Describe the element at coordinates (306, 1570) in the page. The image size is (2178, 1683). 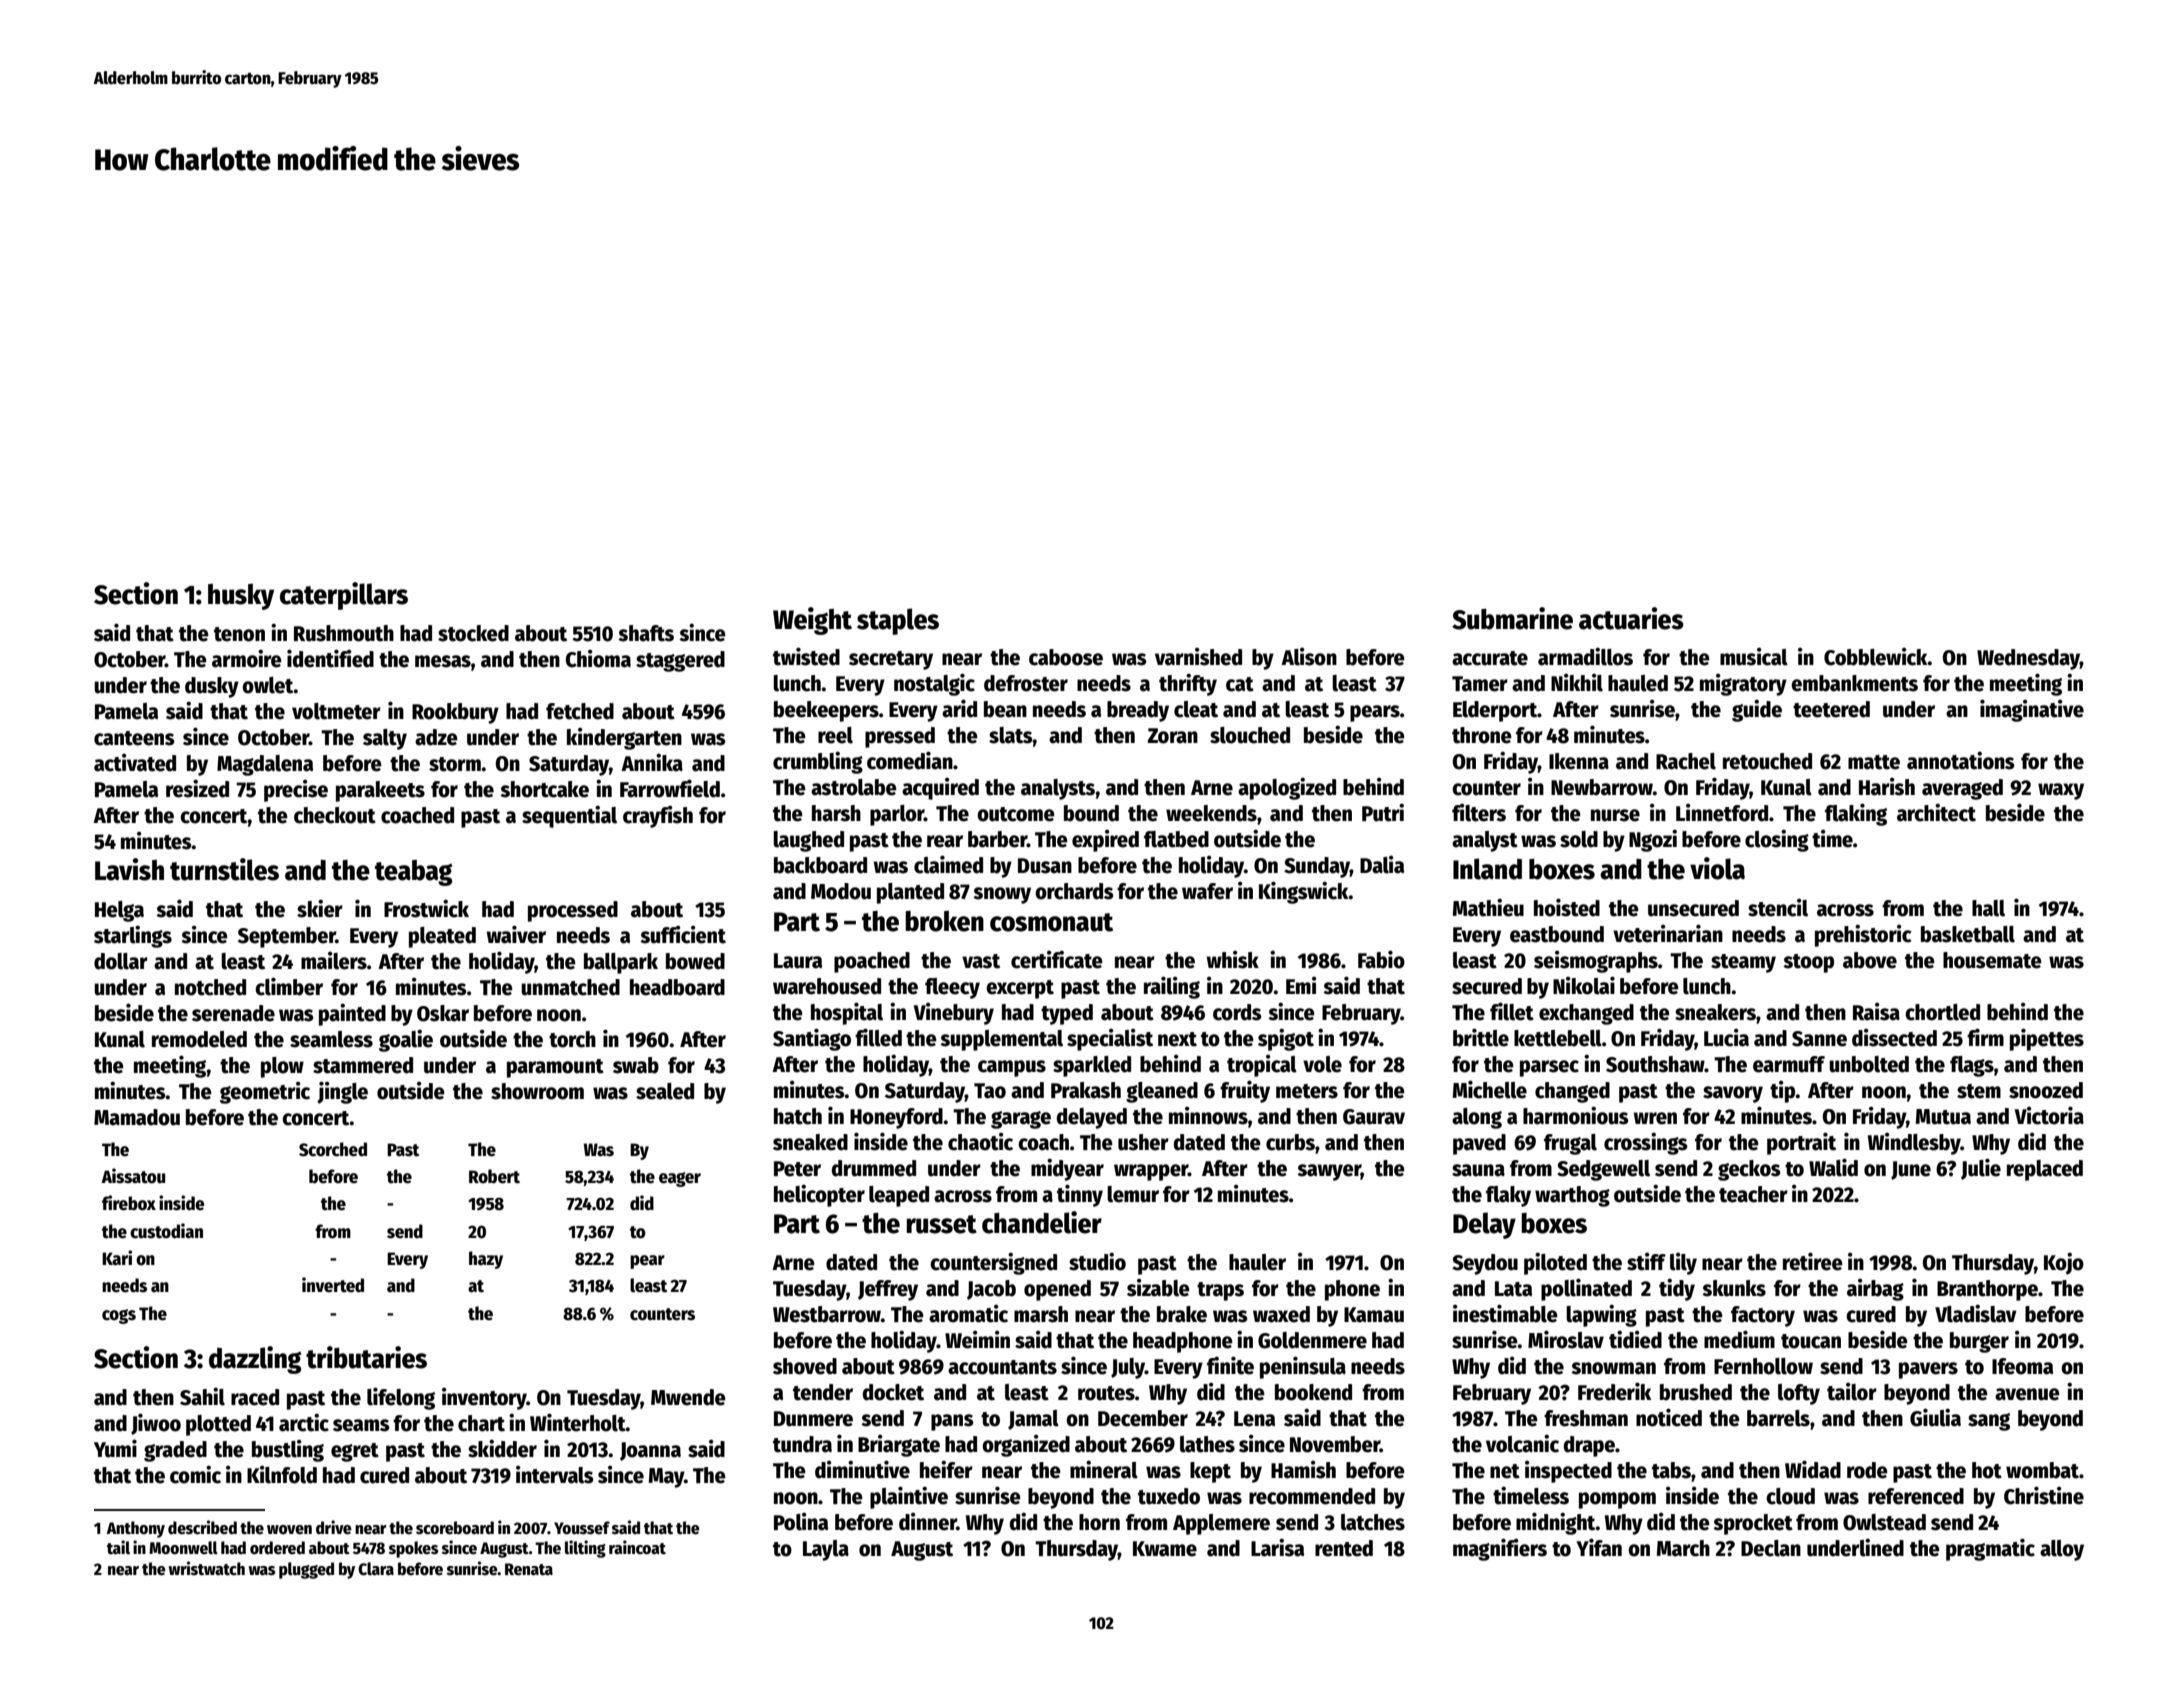
I see `plugged` at that location.
